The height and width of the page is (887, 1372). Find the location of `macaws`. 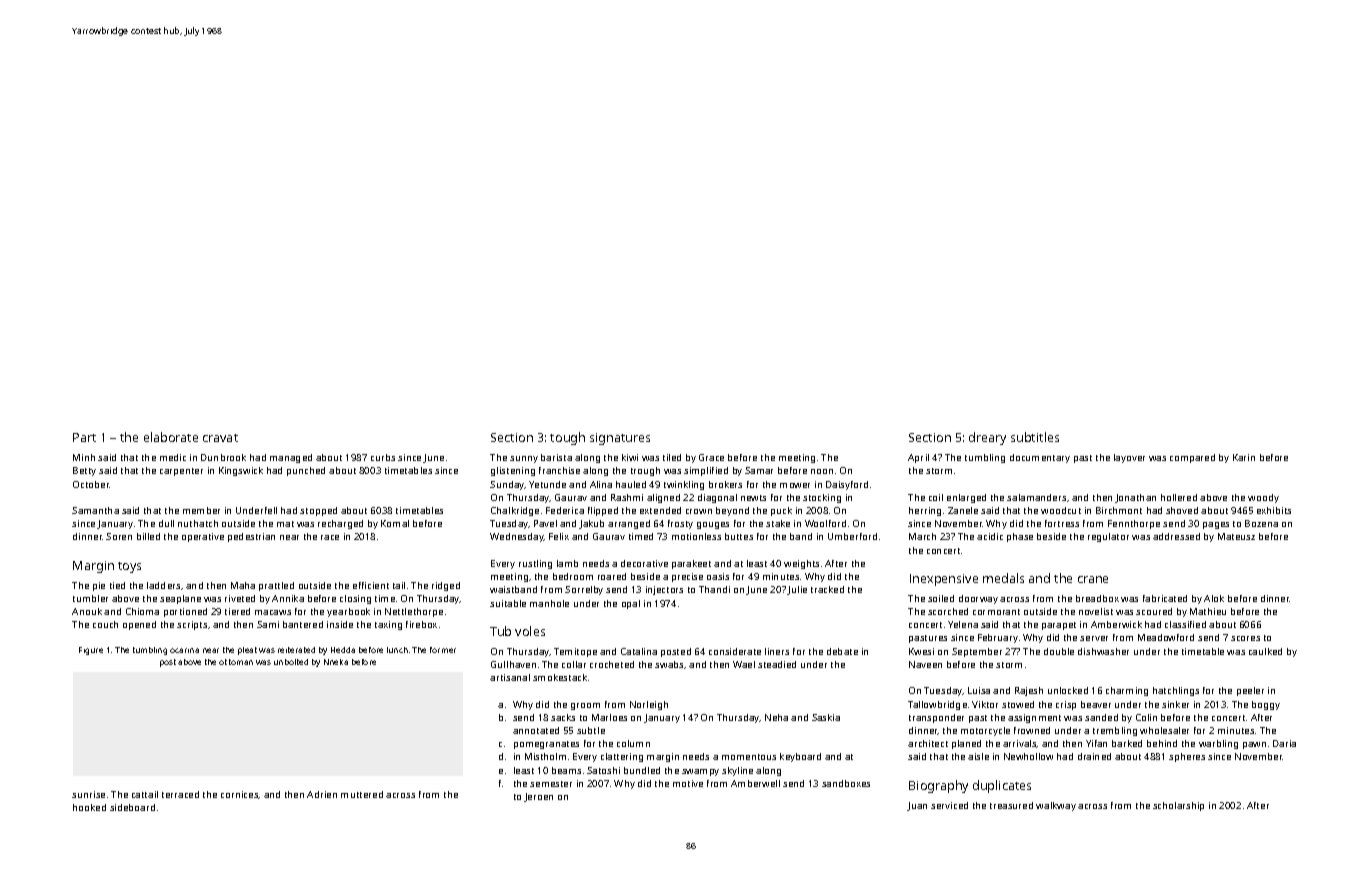

macaws is located at coordinates (273, 612).
